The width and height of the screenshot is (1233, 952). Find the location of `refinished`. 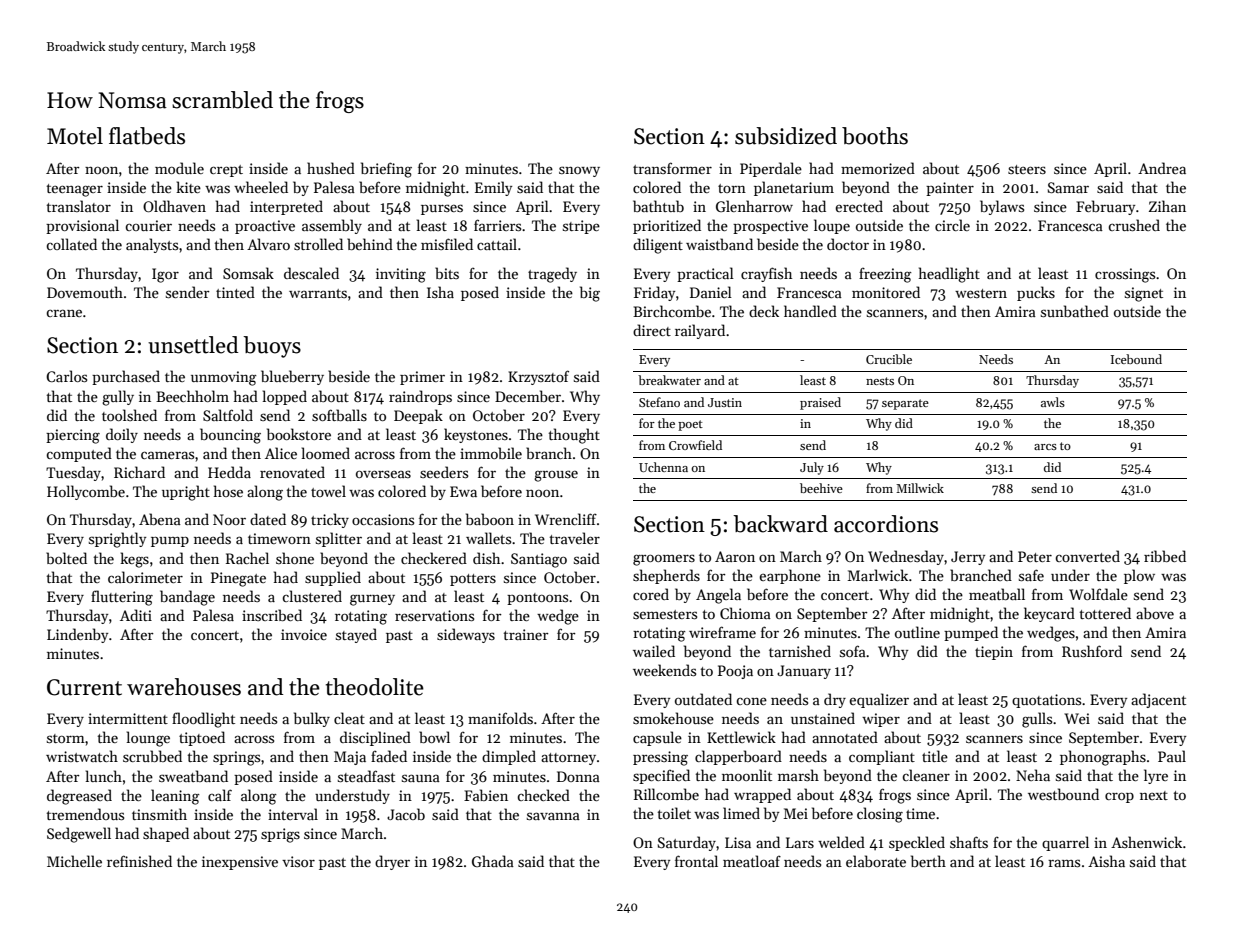

refinished is located at coordinates (139, 861).
